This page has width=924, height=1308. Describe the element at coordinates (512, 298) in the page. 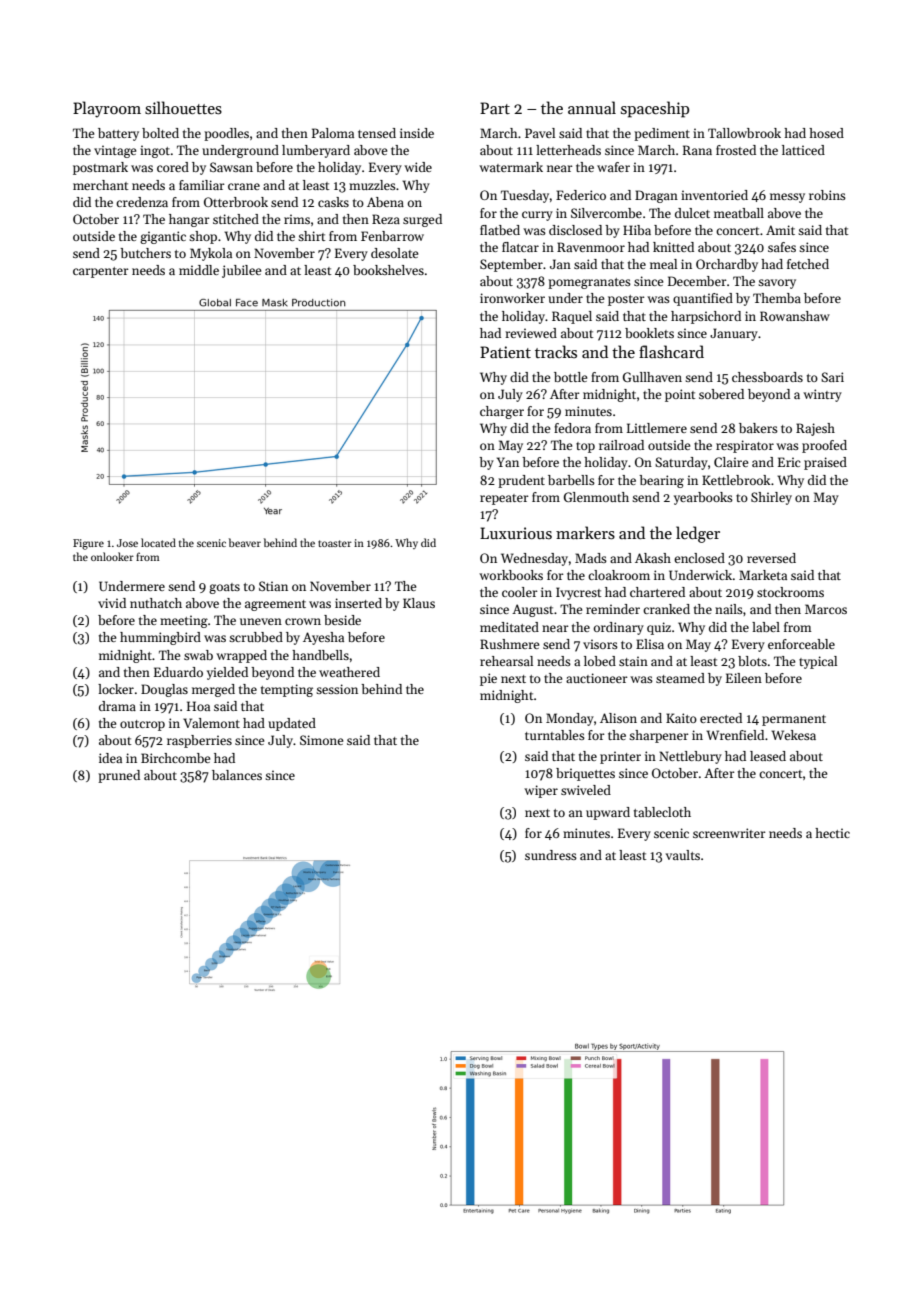

I see `ironworker` at that location.
